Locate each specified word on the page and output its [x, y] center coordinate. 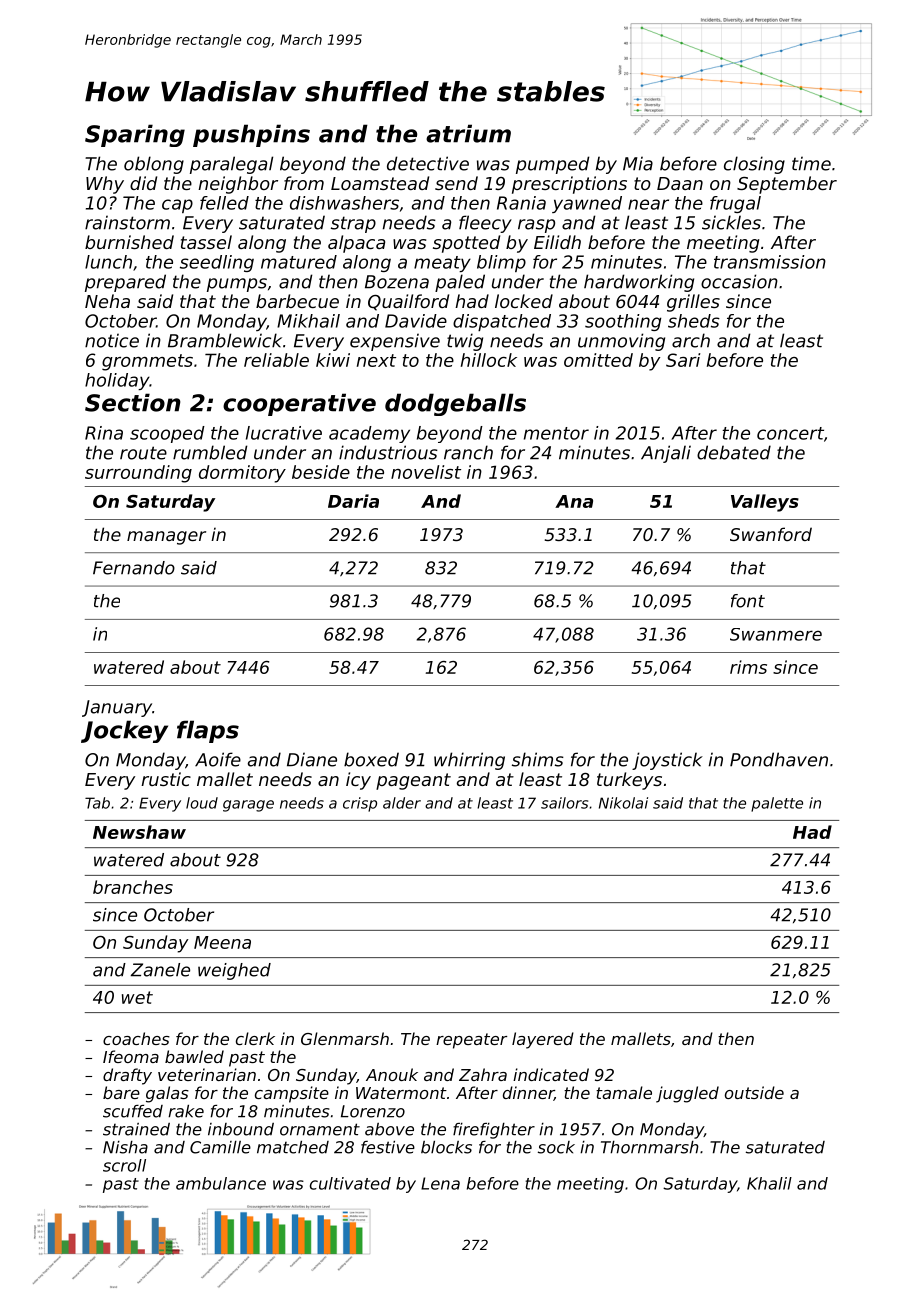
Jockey [124, 731]
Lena [440, 1183]
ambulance [221, 1183]
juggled [687, 1094]
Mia [638, 163]
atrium [468, 133]
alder [402, 803]
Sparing [135, 135]
